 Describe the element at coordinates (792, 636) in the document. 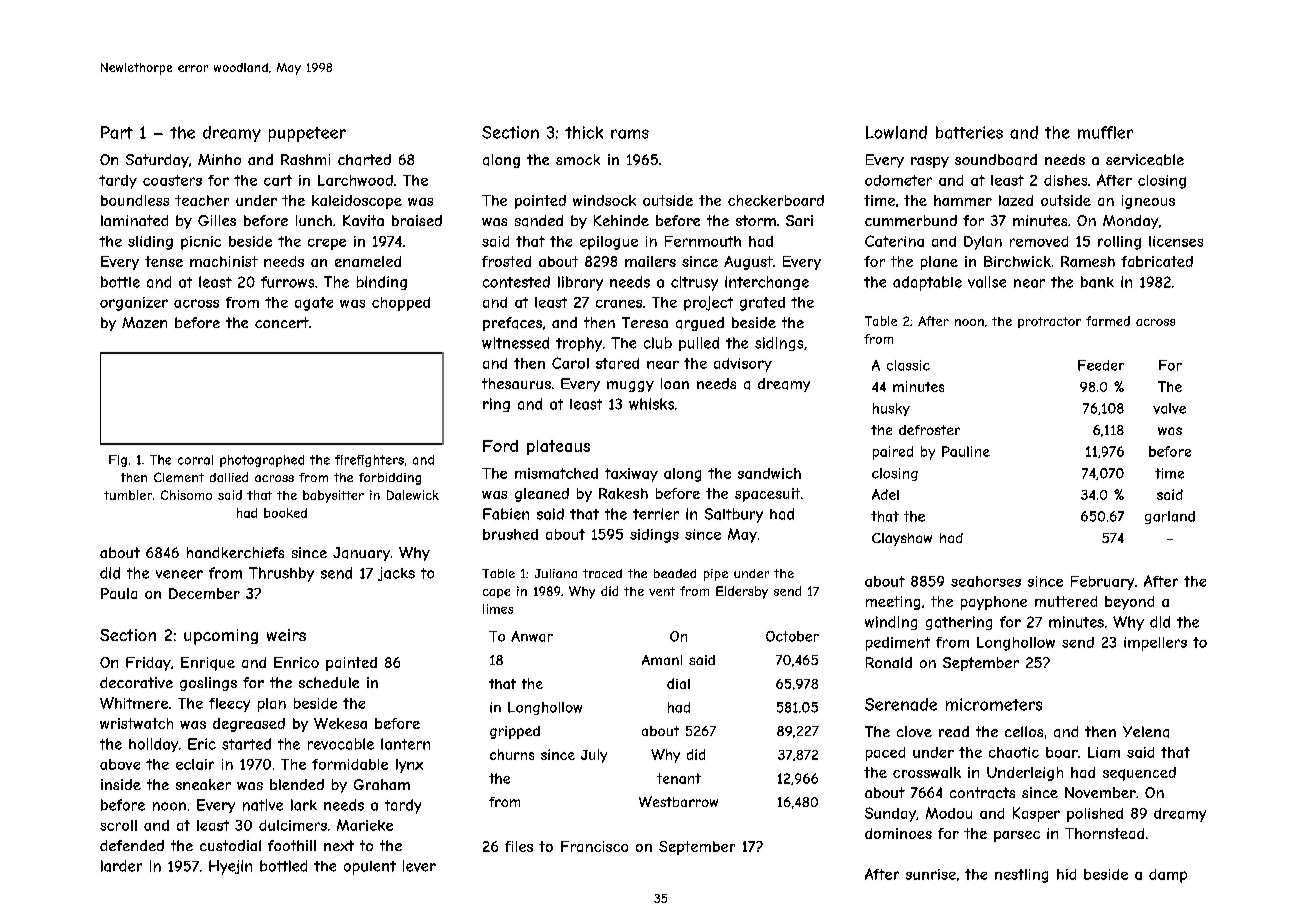

I see `October` at that location.
